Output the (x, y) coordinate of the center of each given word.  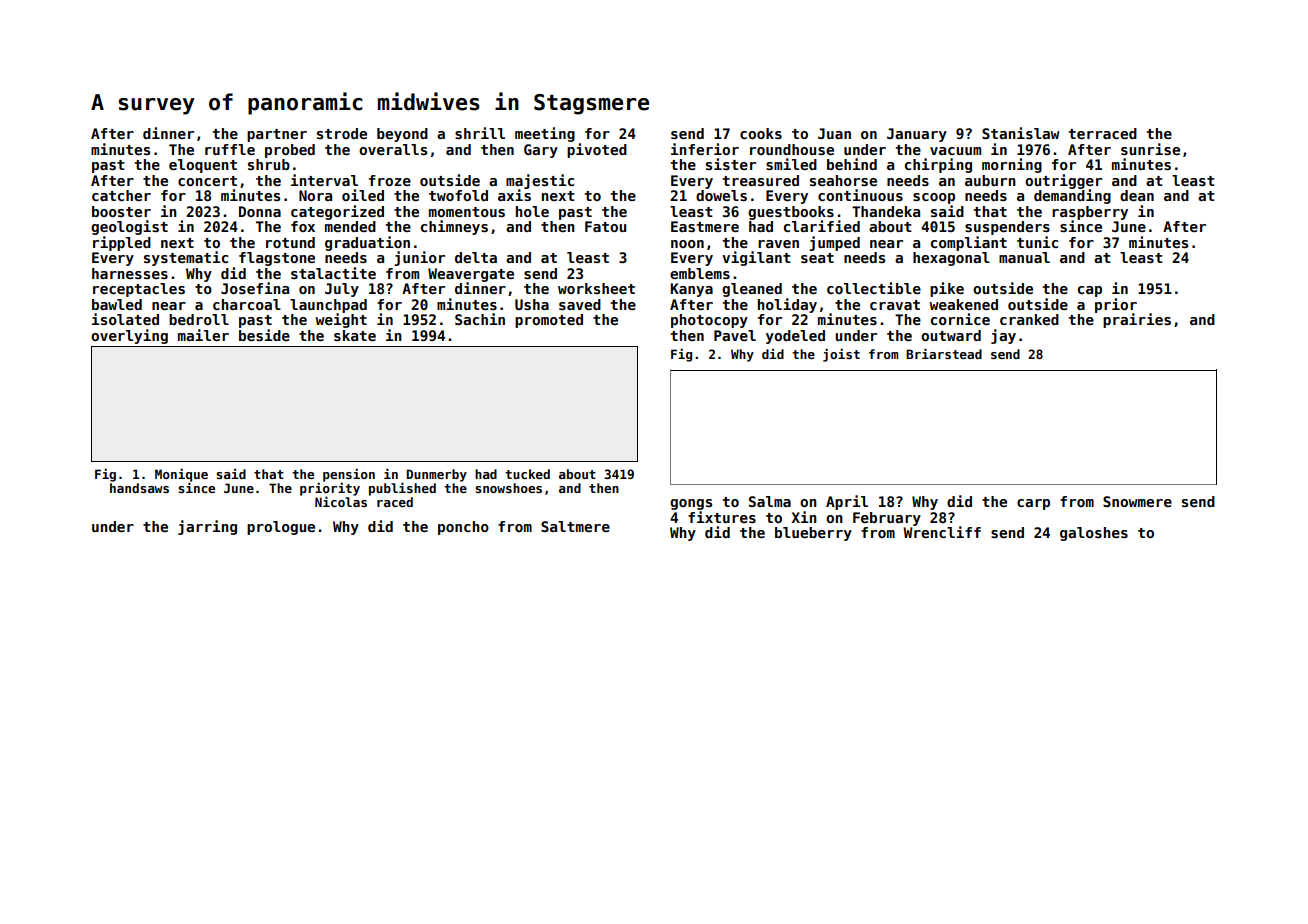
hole (532, 211)
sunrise (1150, 149)
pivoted (597, 150)
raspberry (1090, 213)
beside (264, 335)
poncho (463, 528)
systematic (186, 258)
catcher (121, 195)
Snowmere (1137, 501)
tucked (527, 474)
